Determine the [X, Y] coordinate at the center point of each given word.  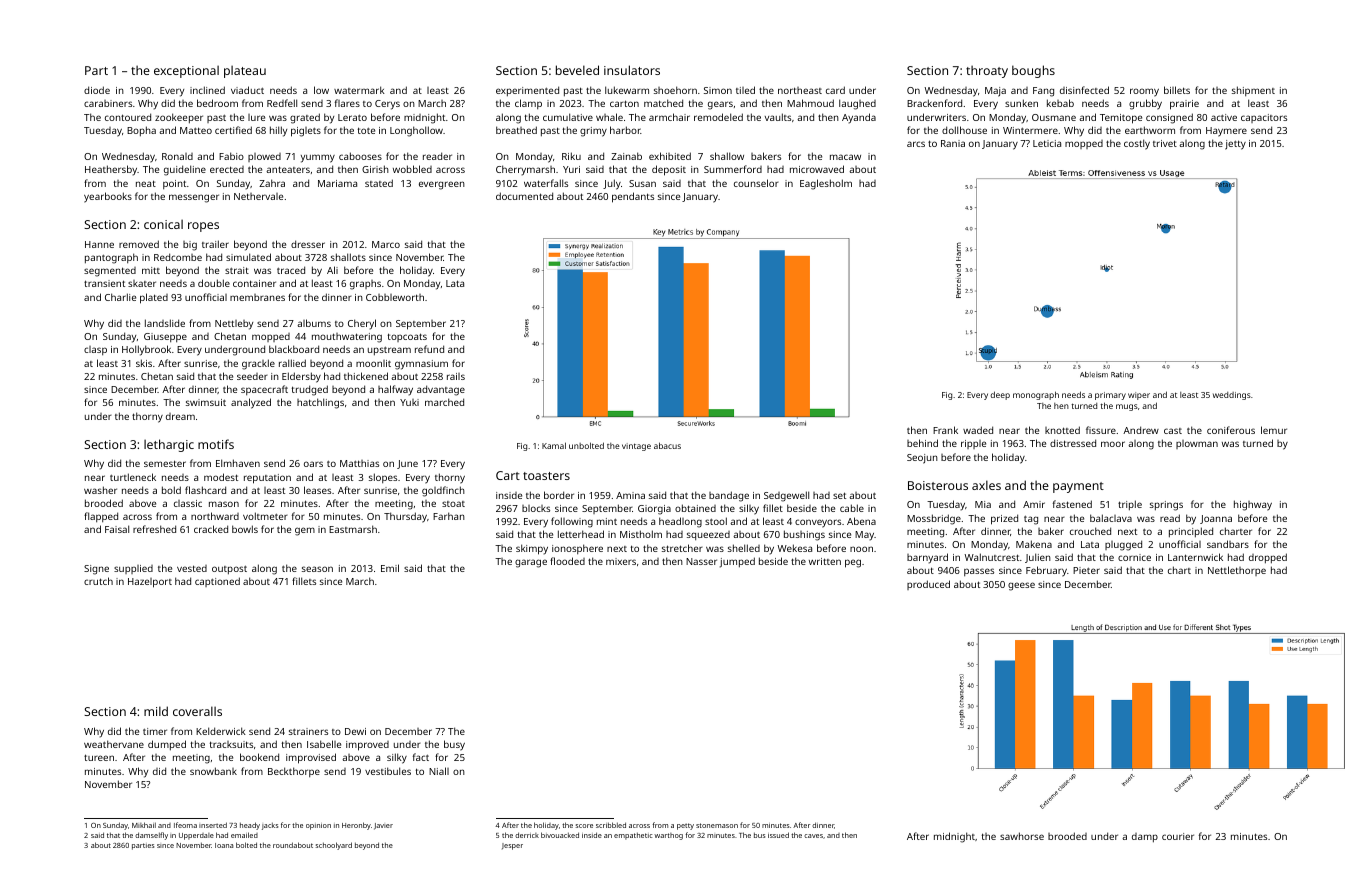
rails [456, 376]
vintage [636, 447]
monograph [1036, 395]
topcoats [407, 337]
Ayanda [859, 118]
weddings [1232, 396]
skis [144, 363]
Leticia [1047, 143]
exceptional [186, 71]
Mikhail [144, 825]
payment [1078, 487]
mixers [621, 561]
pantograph [111, 258]
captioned [217, 582]
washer [100, 490]
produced [928, 585]
